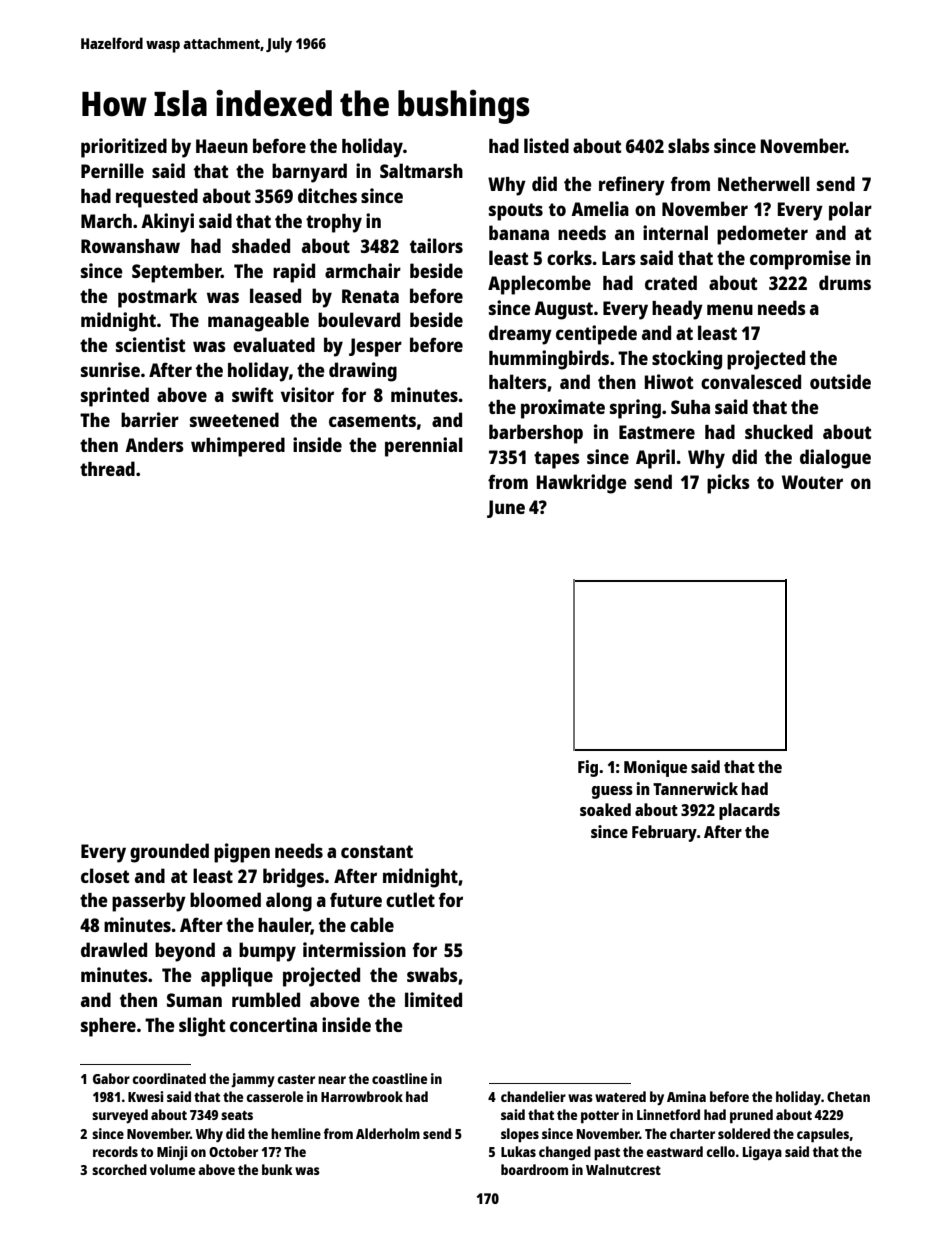 The width and height of the screenshot is (952, 1233). What do you see at coordinates (202, 1027) in the screenshot?
I see `slight` at bounding box center [202, 1027].
